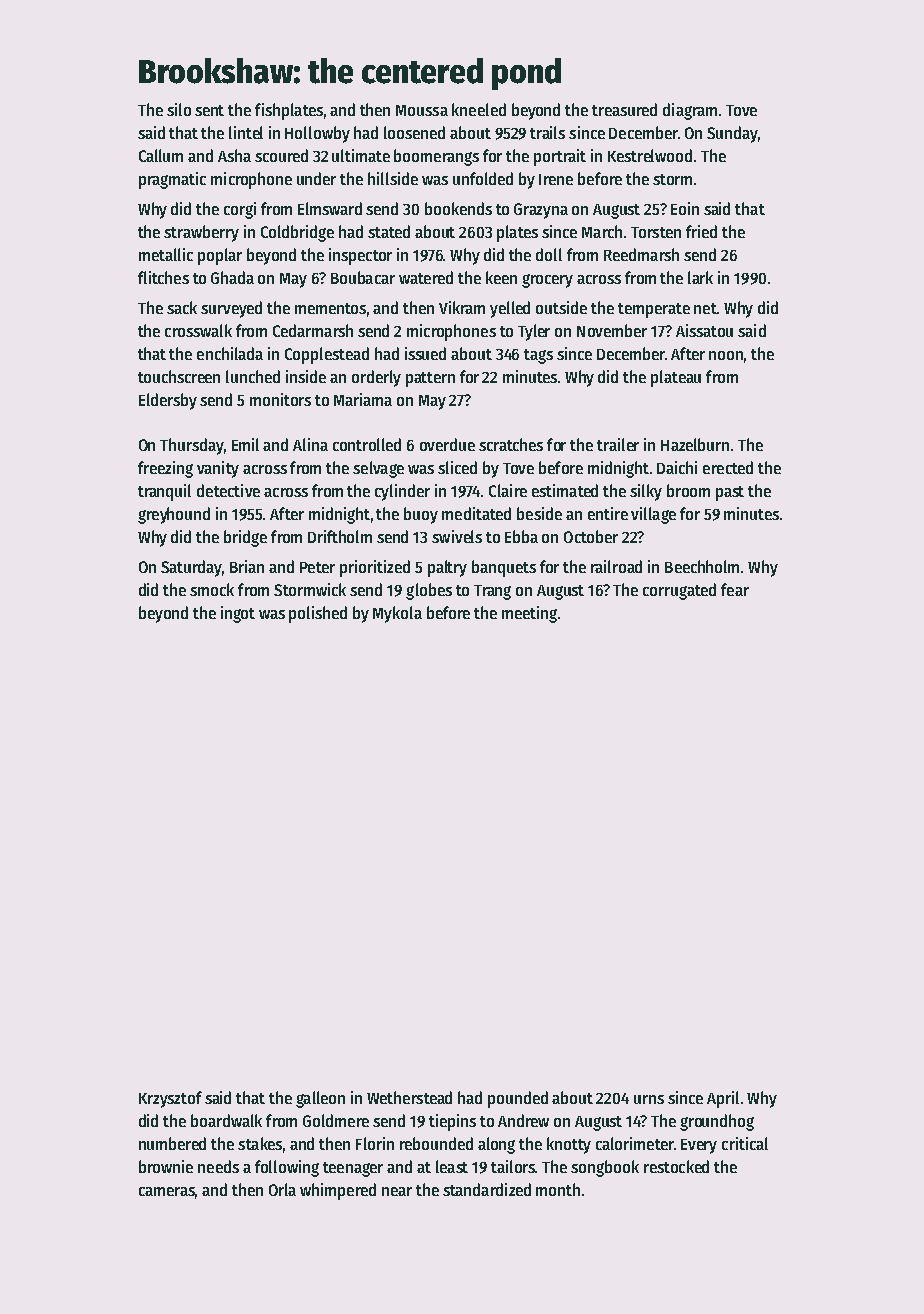  I want to click on stakes, so click(260, 1143).
